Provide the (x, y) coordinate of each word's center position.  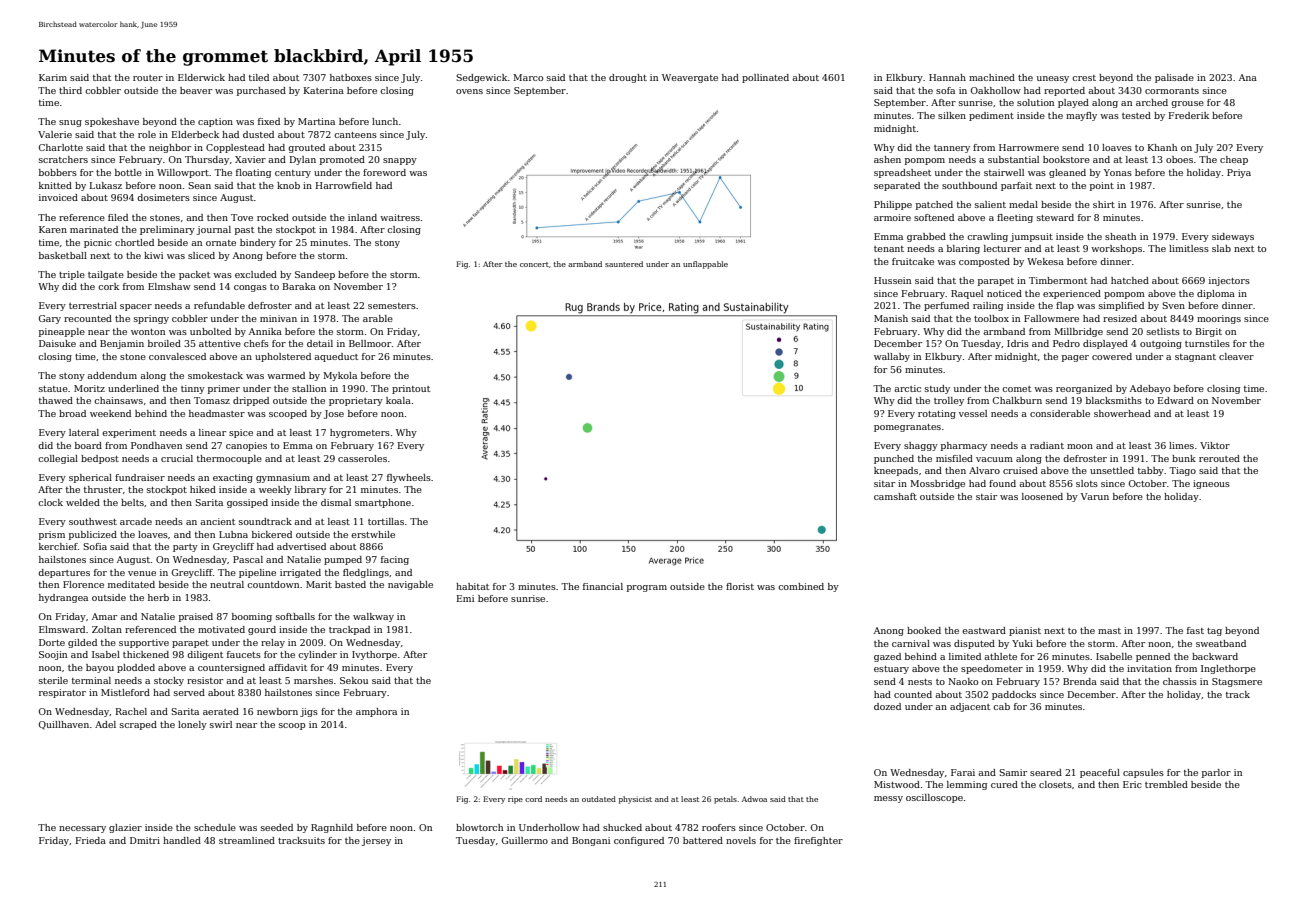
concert (534, 264)
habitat (472, 586)
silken (952, 115)
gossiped (247, 503)
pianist (1025, 631)
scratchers (63, 159)
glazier (125, 828)
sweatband (1221, 643)
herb (158, 597)
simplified (1121, 306)
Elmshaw (169, 286)
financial (603, 586)
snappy (400, 161)
